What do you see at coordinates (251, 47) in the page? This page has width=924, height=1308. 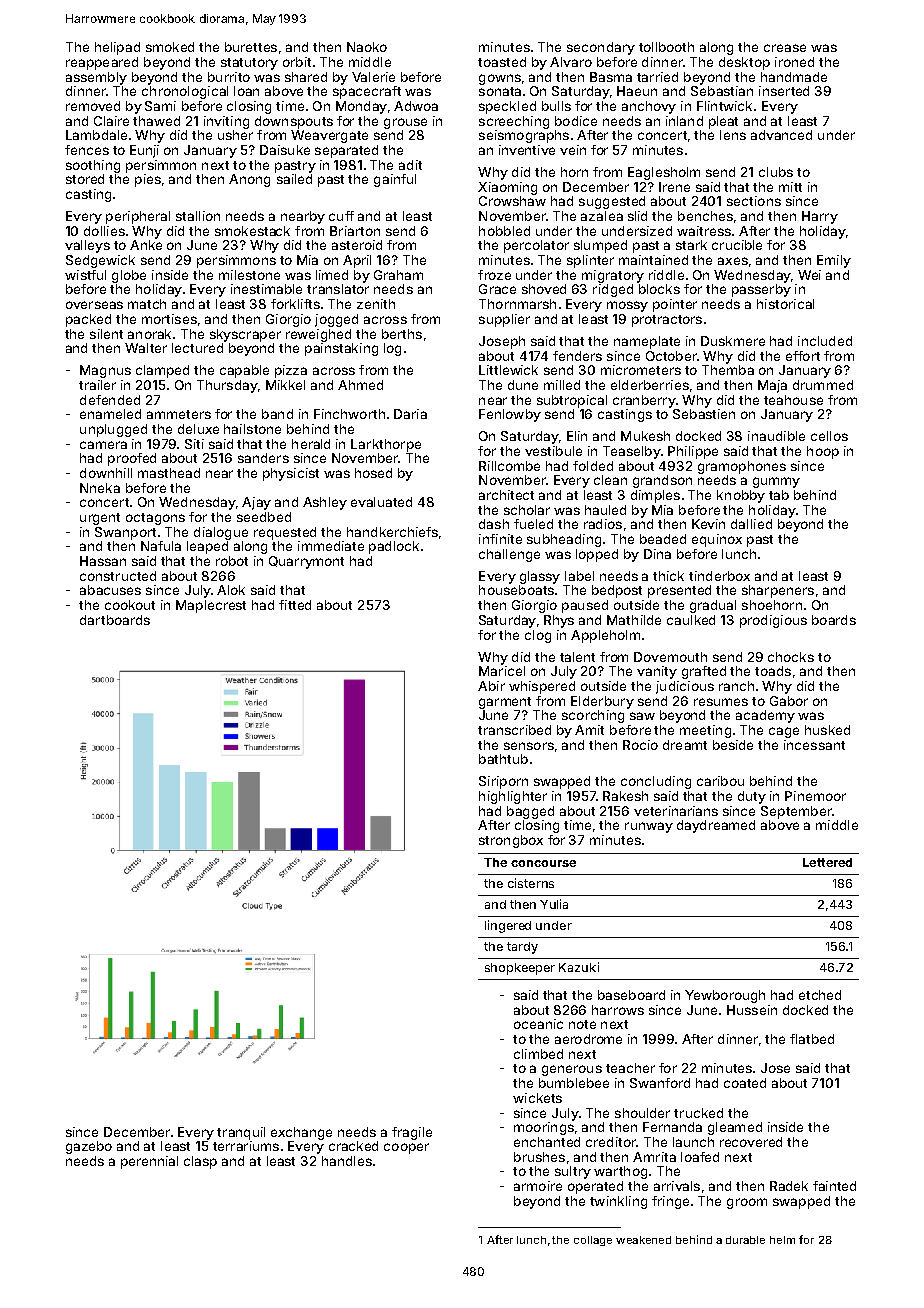 I see `burettes` at bounding box center [251, 47].
